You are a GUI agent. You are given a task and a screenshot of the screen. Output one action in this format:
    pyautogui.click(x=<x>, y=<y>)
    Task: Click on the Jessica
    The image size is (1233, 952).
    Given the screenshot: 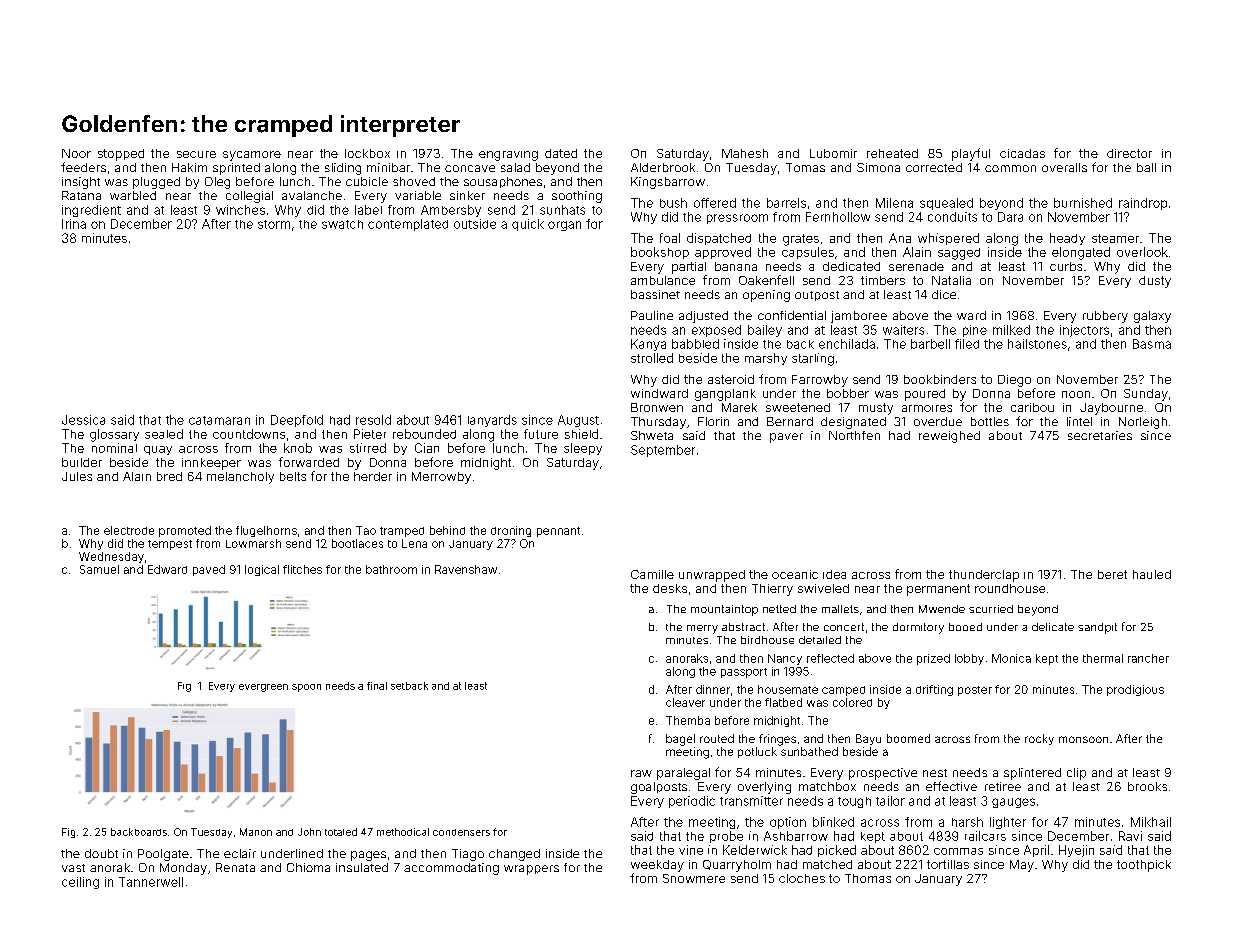 What is the action you would take?
    pyautogui.click(x=83, y=420)
